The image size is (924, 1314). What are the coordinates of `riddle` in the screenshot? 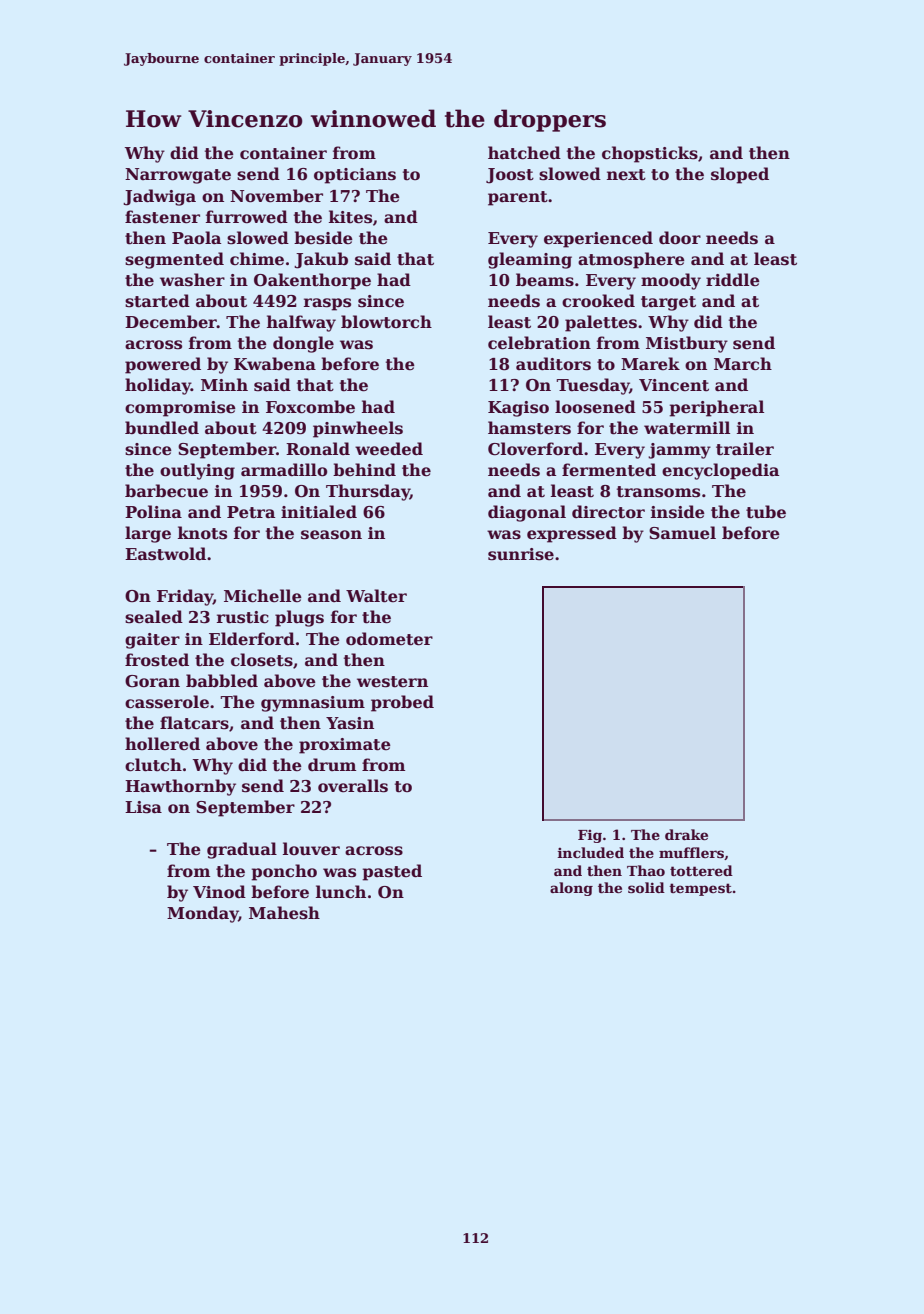 It's located at (733, 280).
